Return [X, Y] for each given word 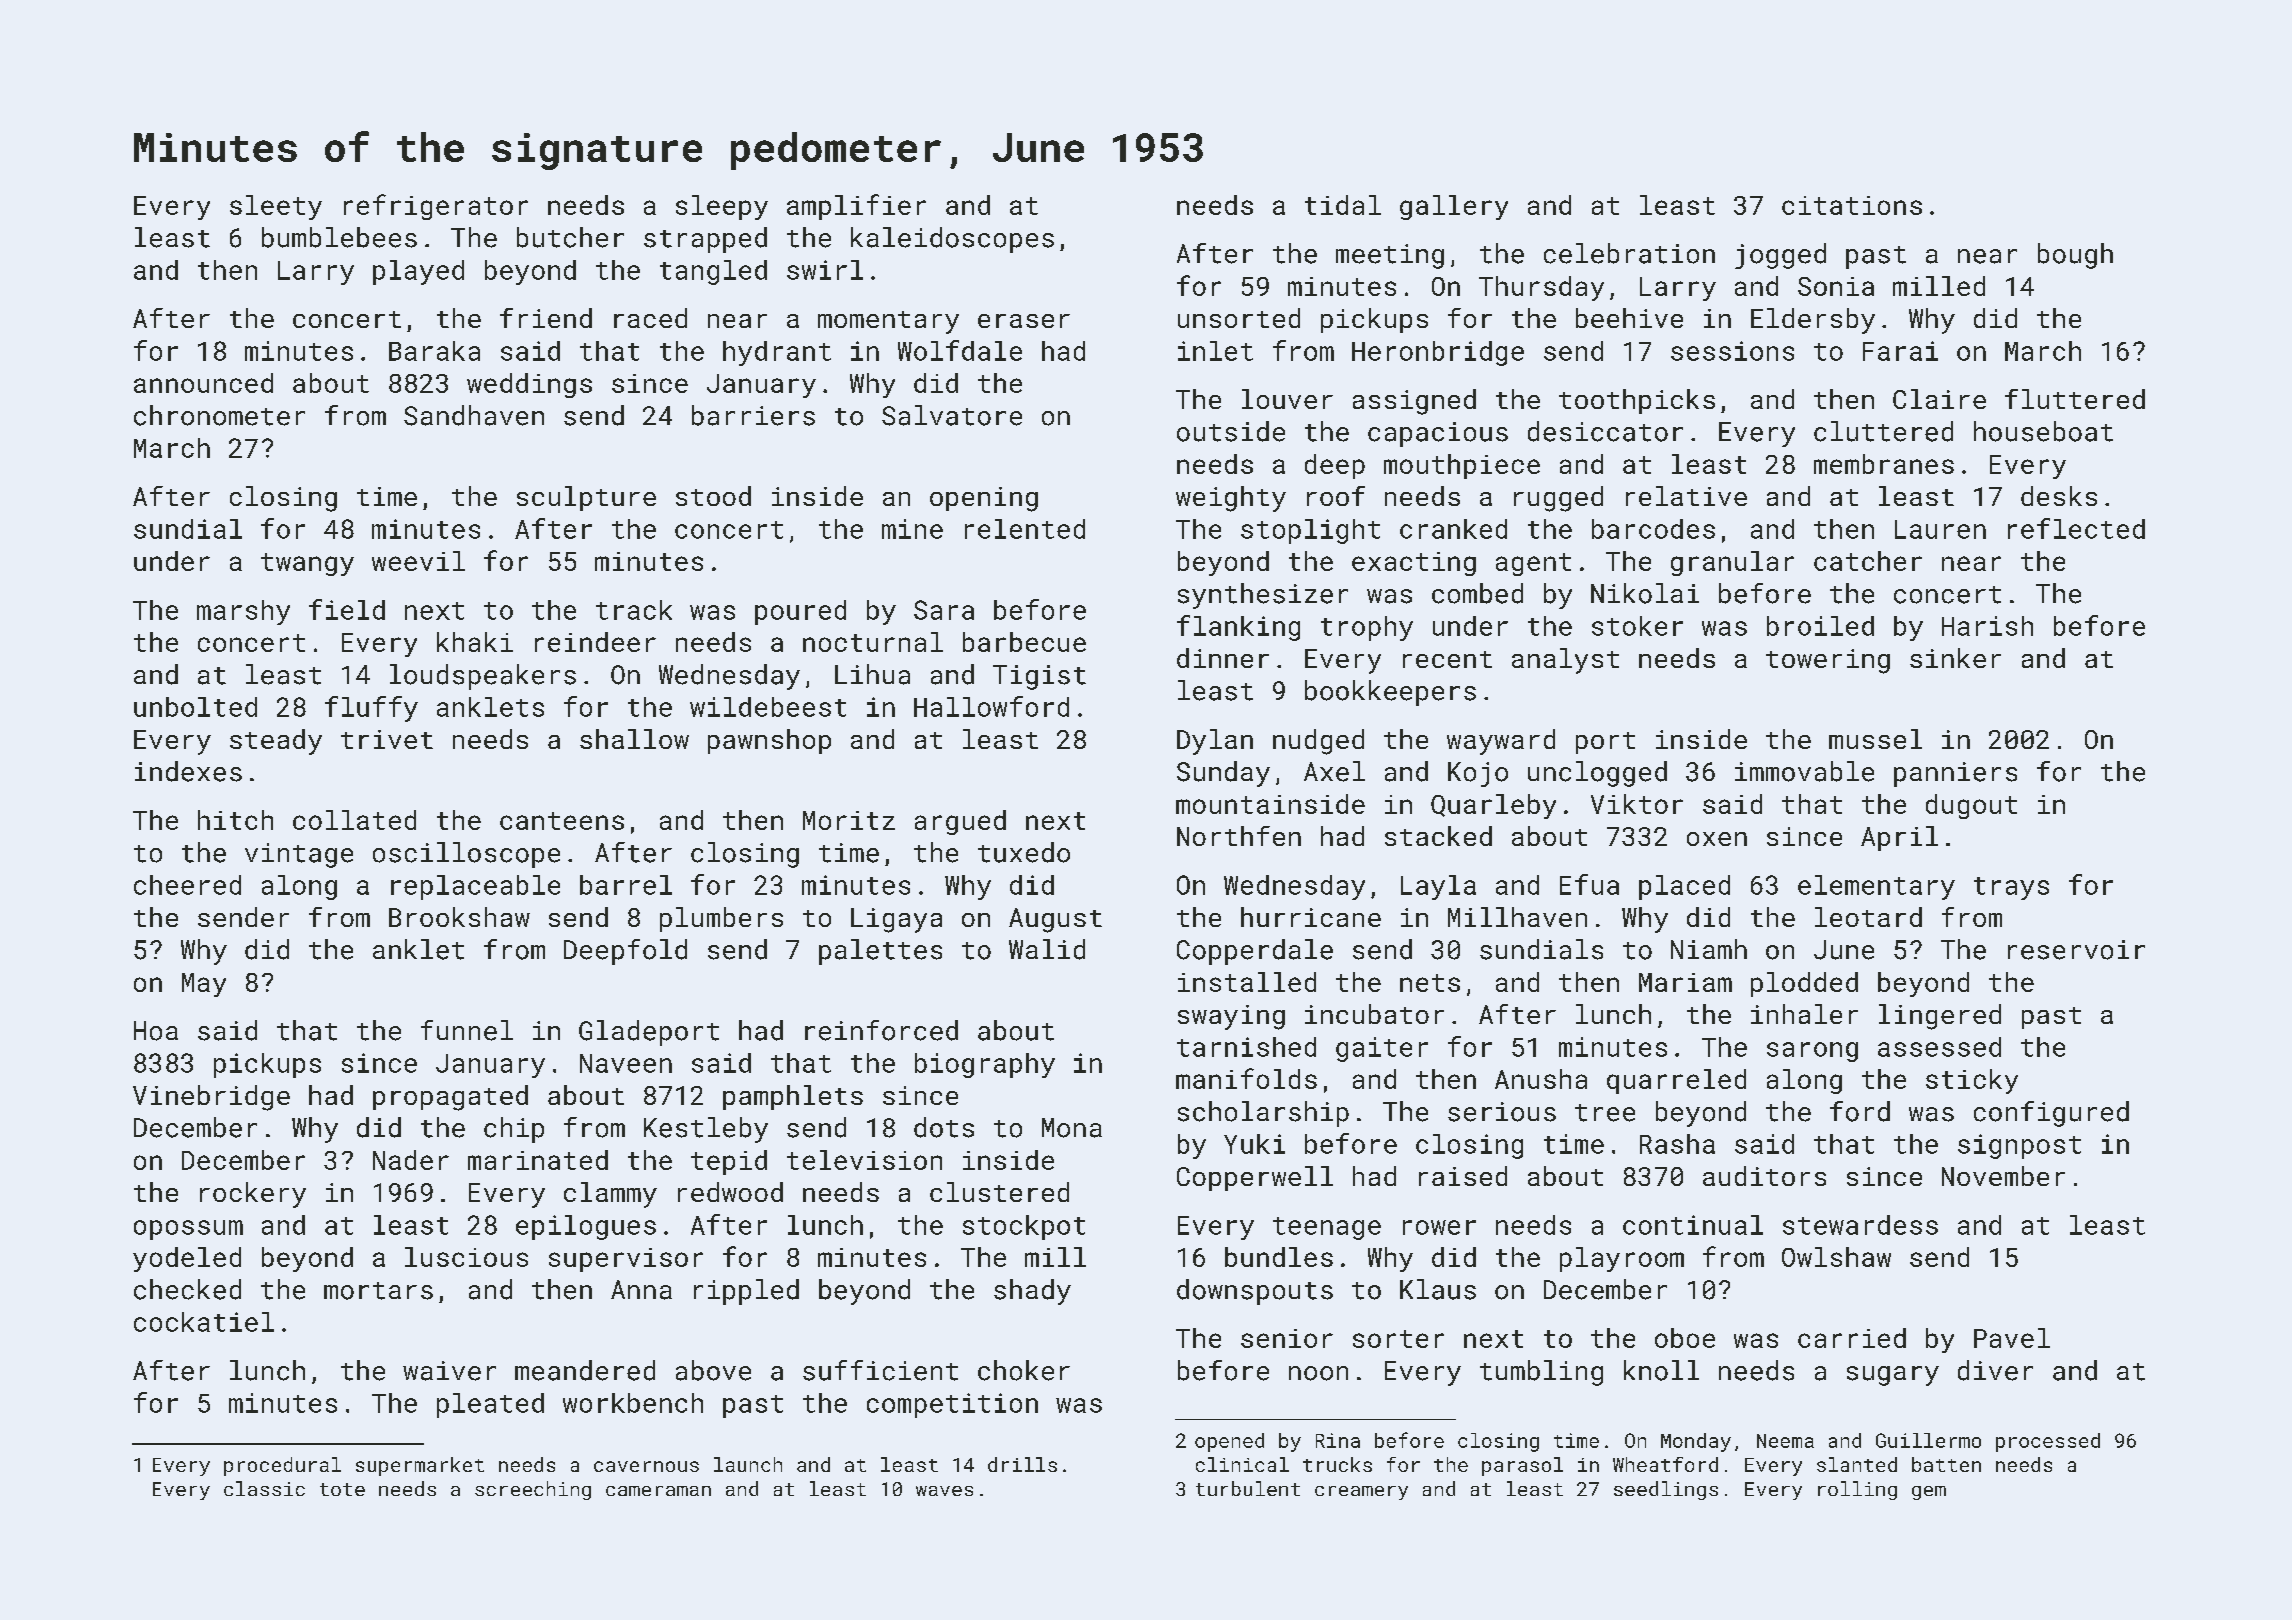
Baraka [434, 351]
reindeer [595, 642]
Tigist [1039, 677]
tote [342, 1489]
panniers [1955, 774]
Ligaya [896, 920]
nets [1430, 983]
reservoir [2076, 950]
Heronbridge [1438, 353]
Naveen [626, 1063]
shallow [634, 739]
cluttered [1883, 431]
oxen [1717, 839]
